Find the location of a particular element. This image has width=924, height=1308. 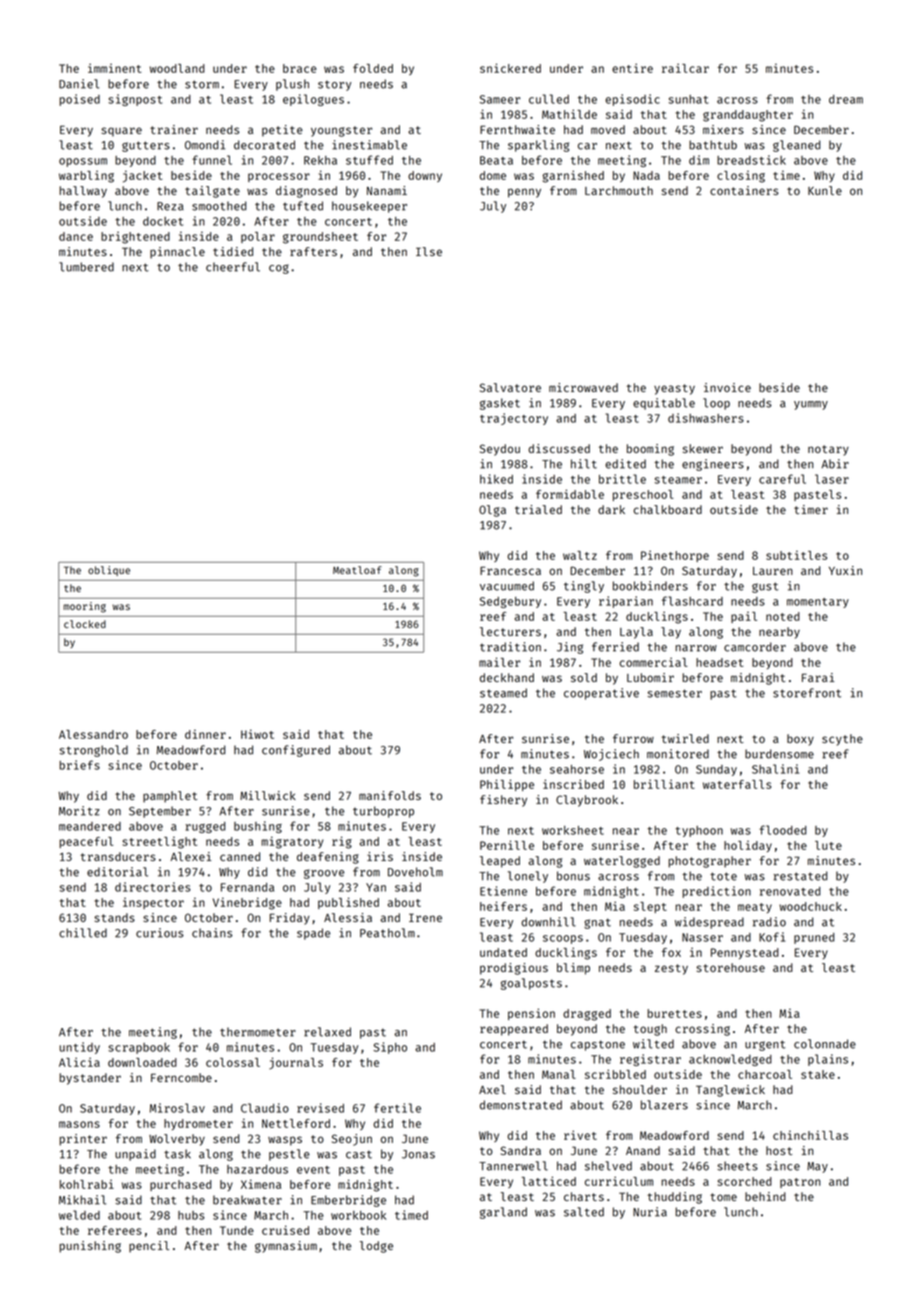

railcar is located at coordinates (685, 68).
